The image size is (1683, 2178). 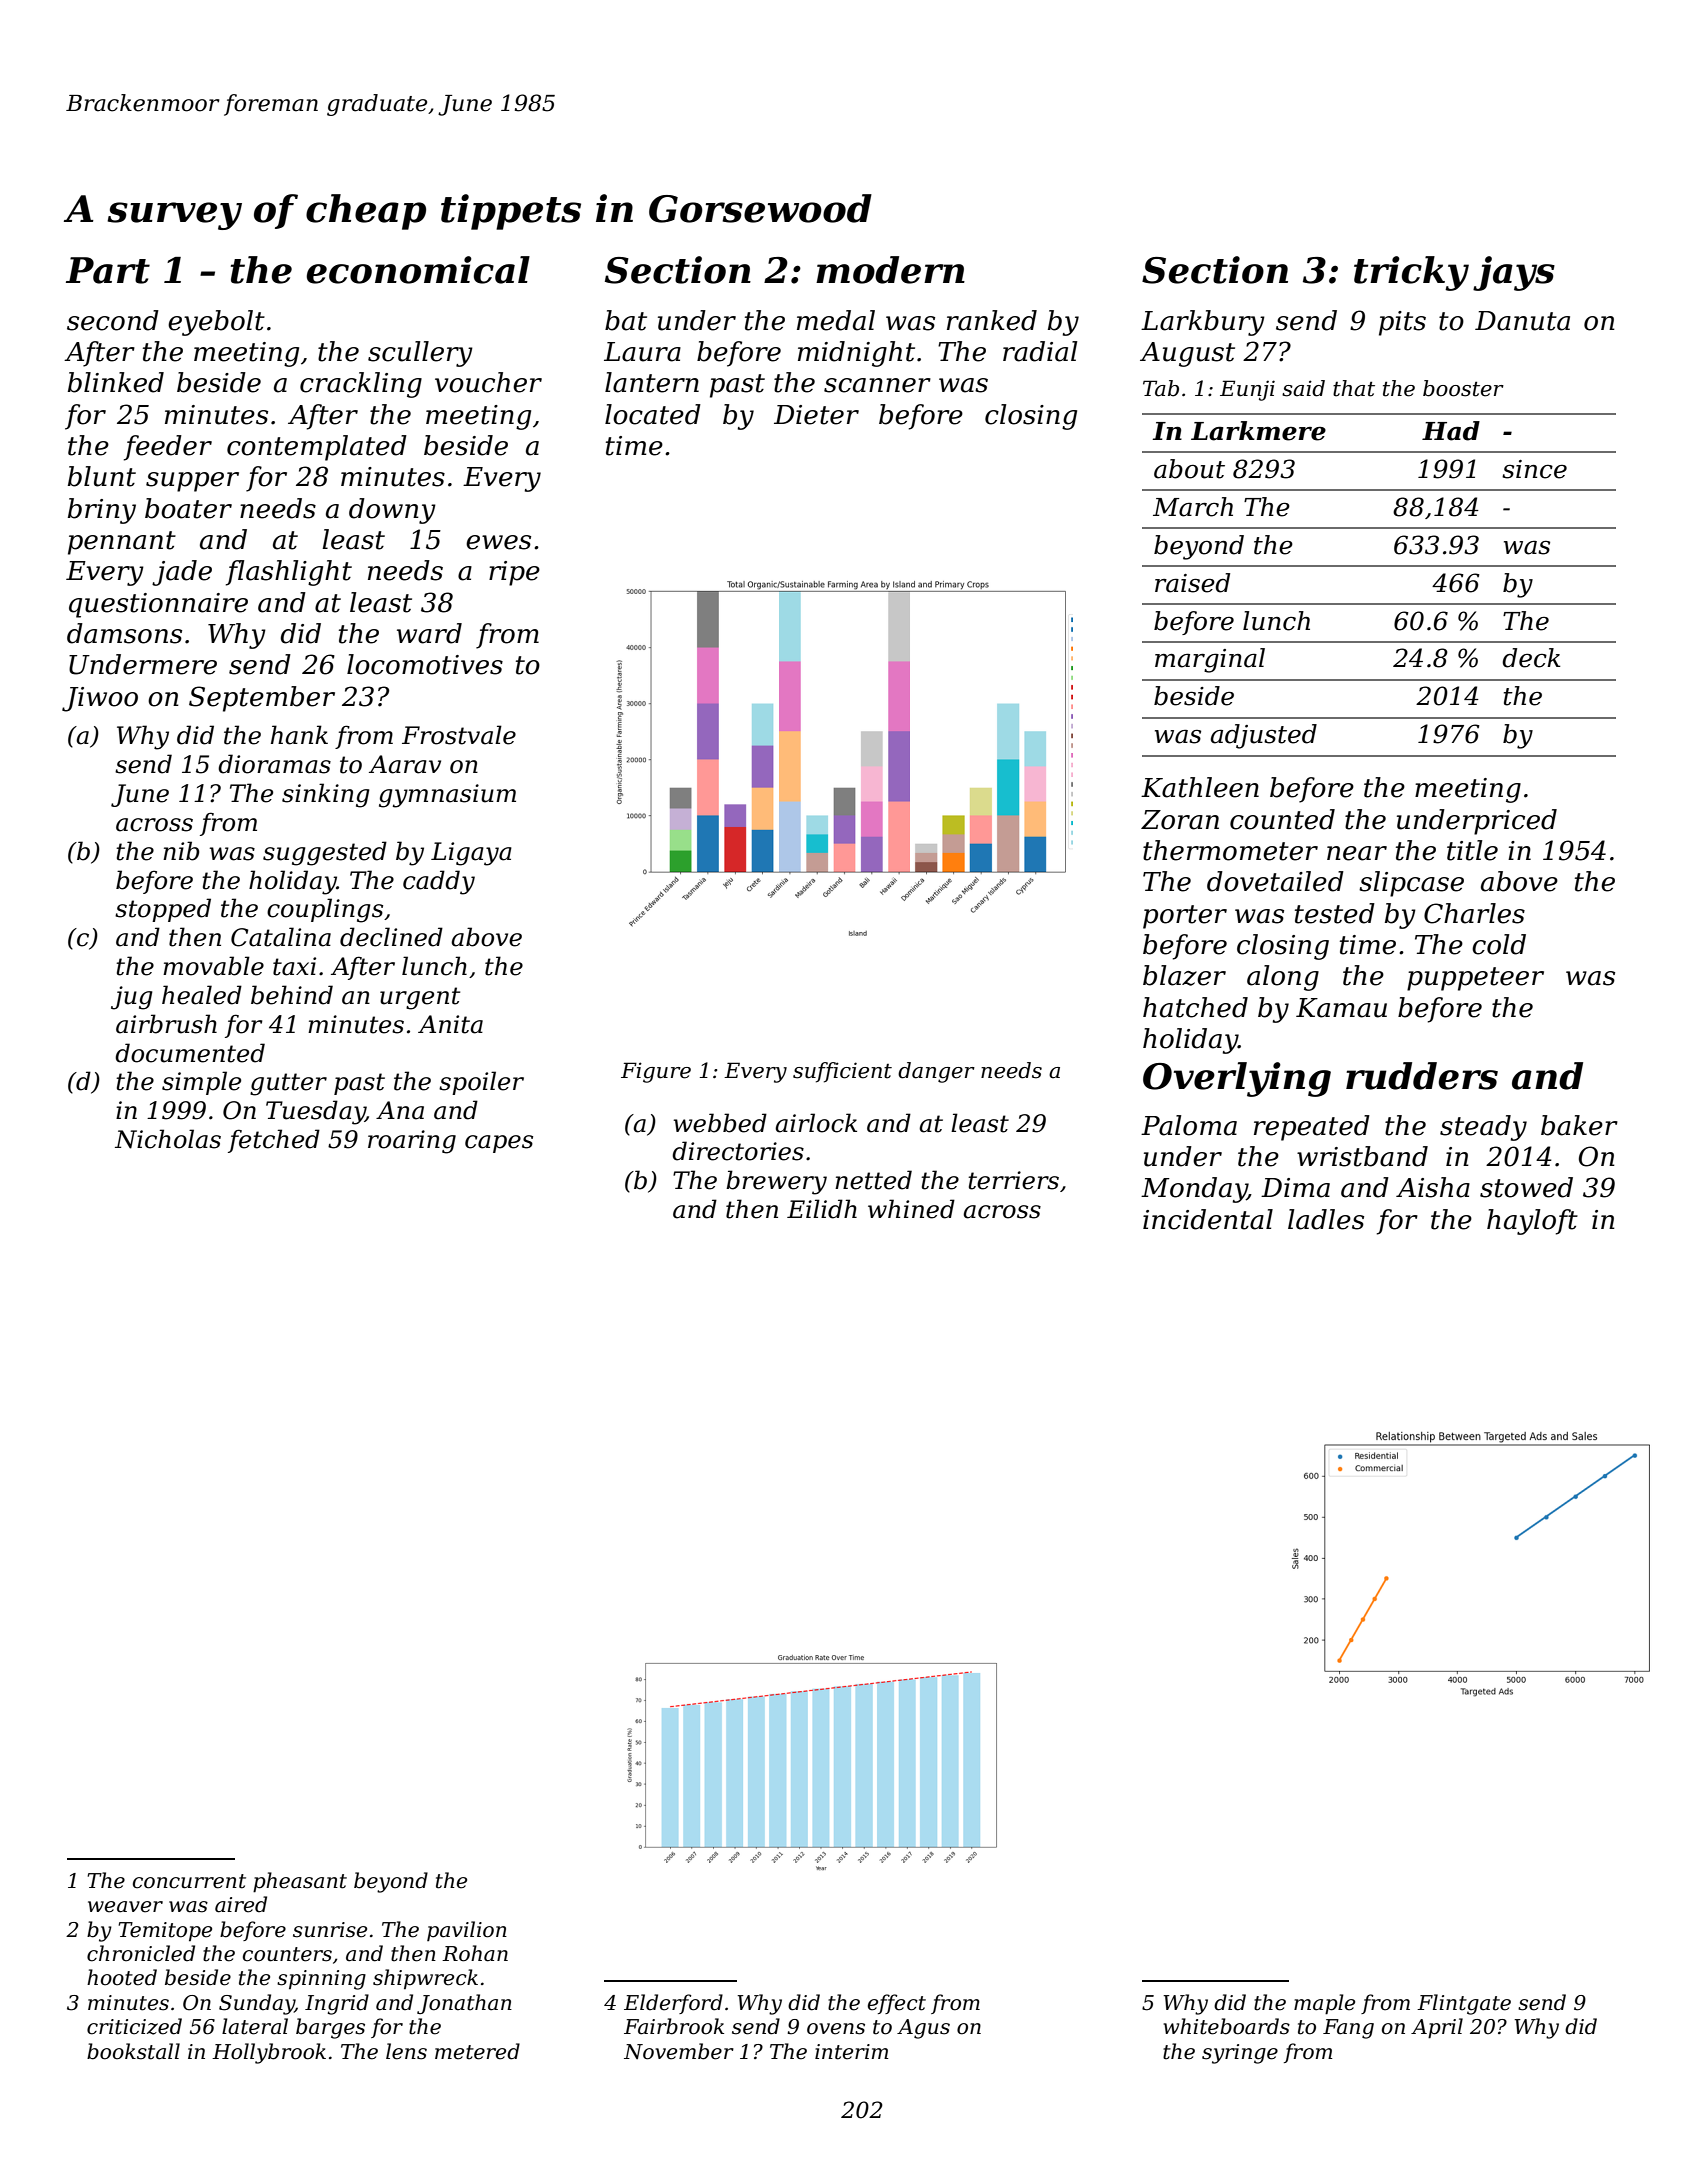 What do you see at coordinates (481, 1083) in the document?
I see `spoiler` at bounding box center [481, 1083].
